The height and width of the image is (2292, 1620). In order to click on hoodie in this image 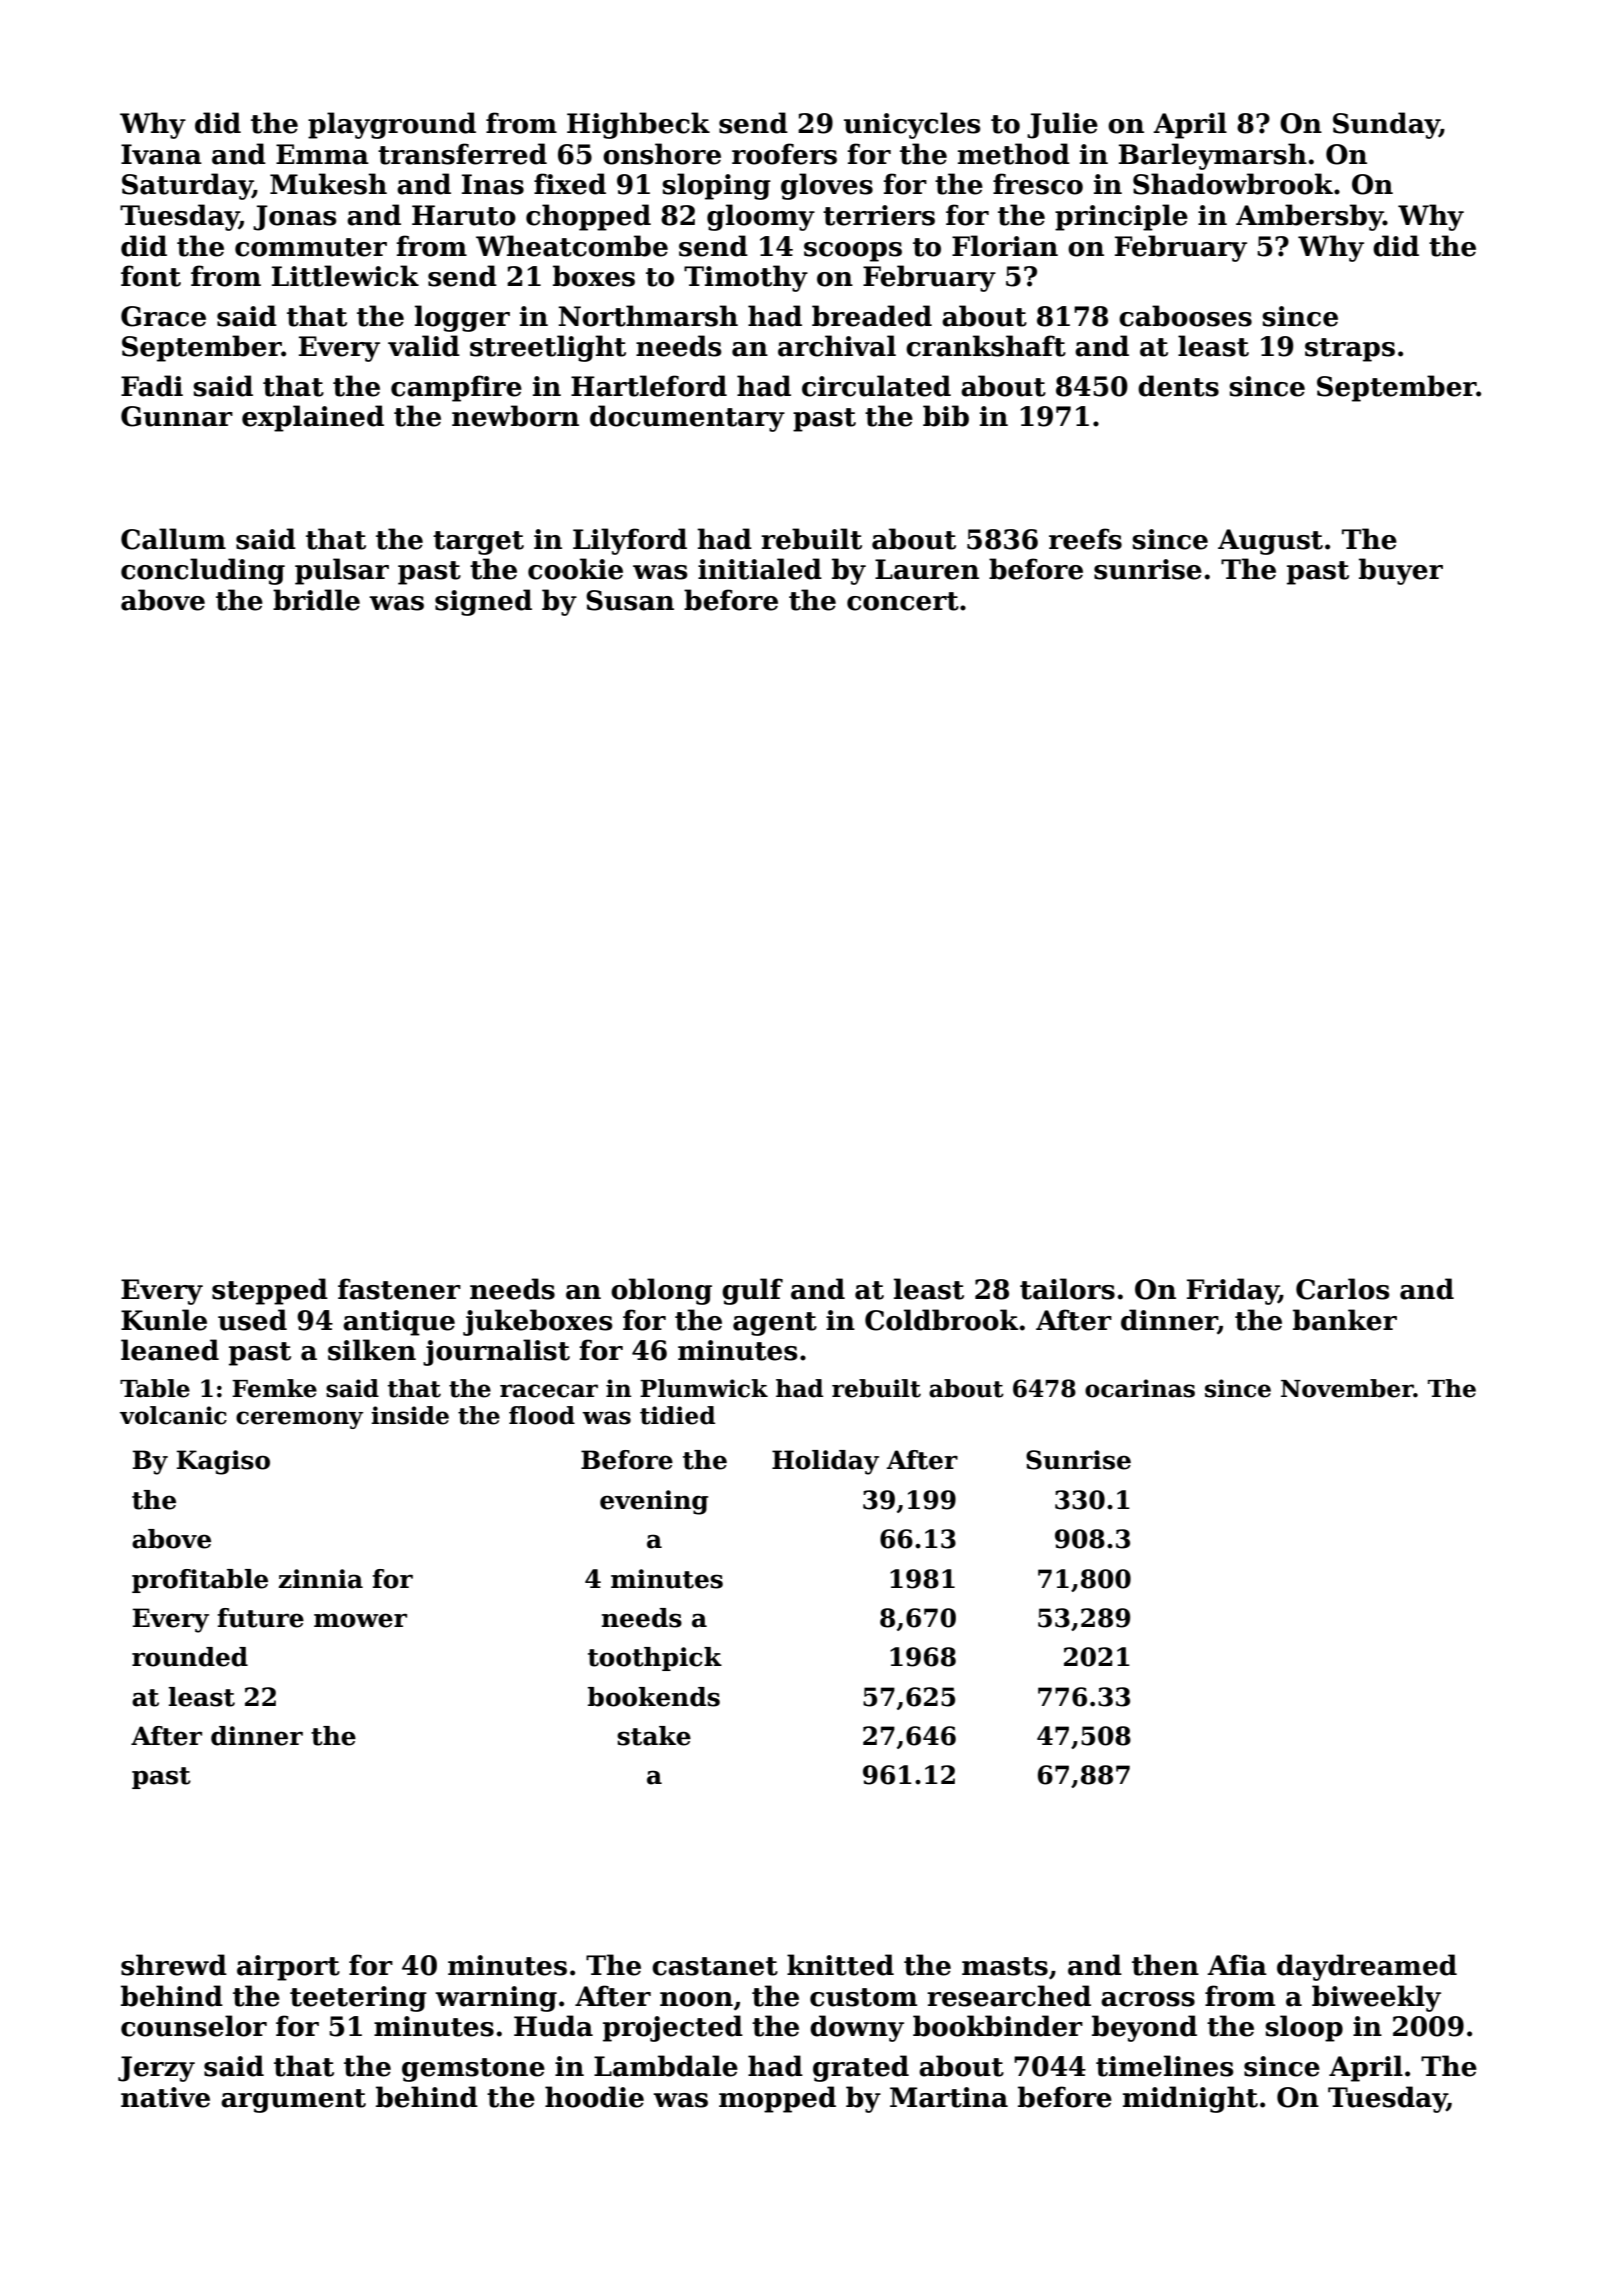, I will do `click(594, 2097)`.
